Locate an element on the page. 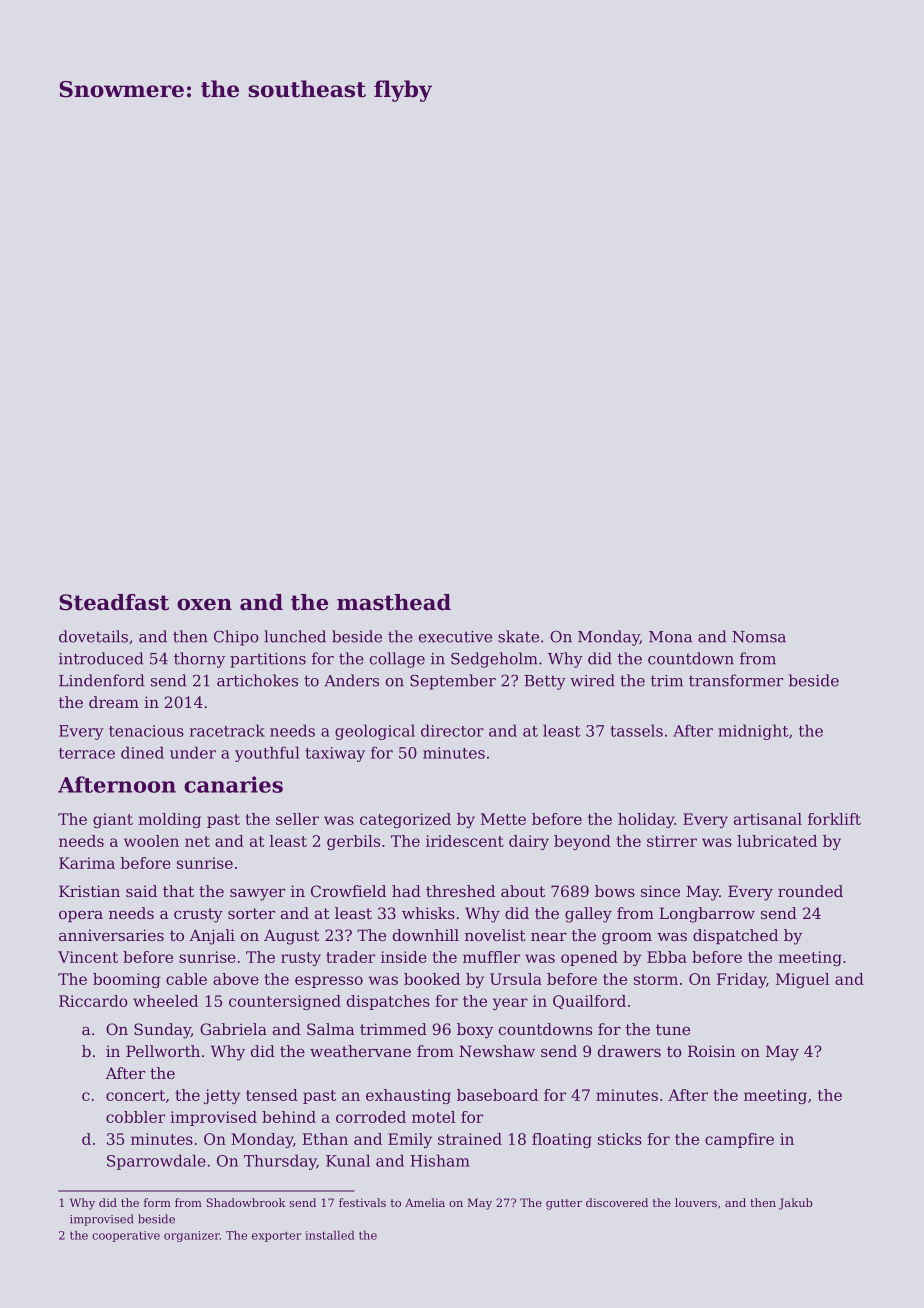 This document has height=1308, width=924. tune is located at coordinates (673, 1029).
